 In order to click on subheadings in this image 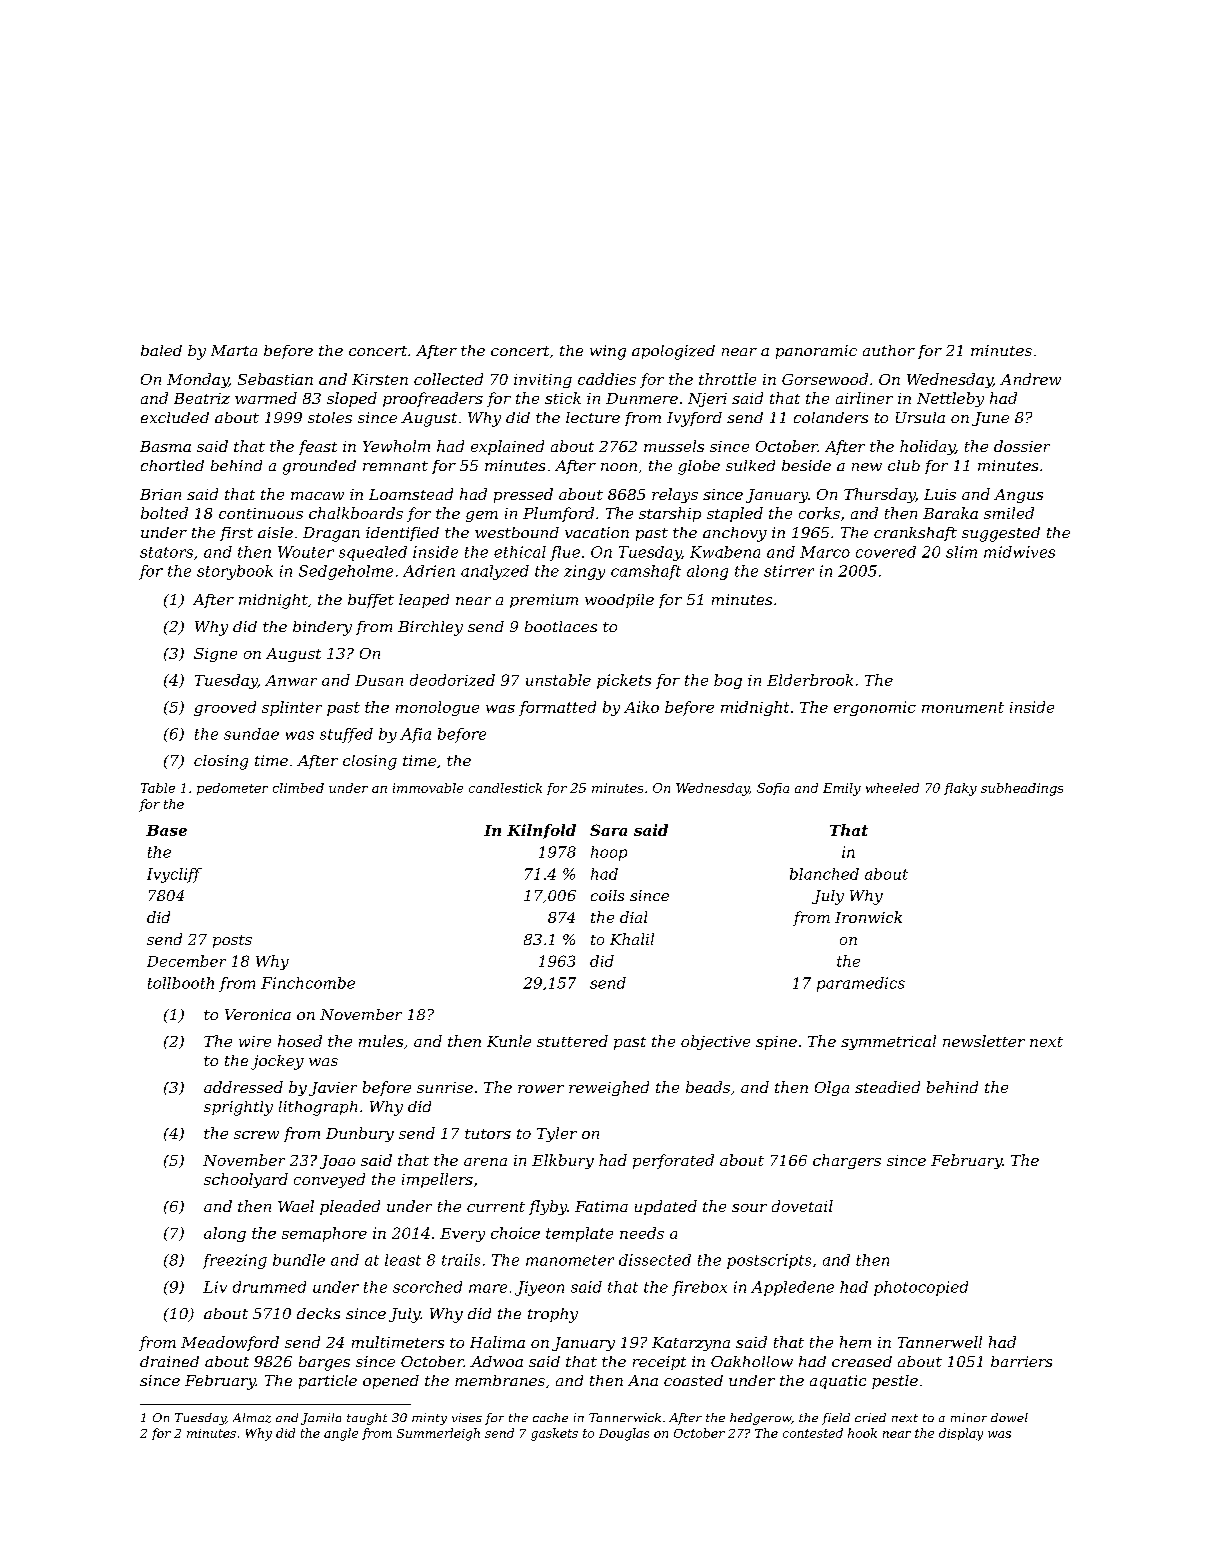, I will do `click(1022, 789)`.
